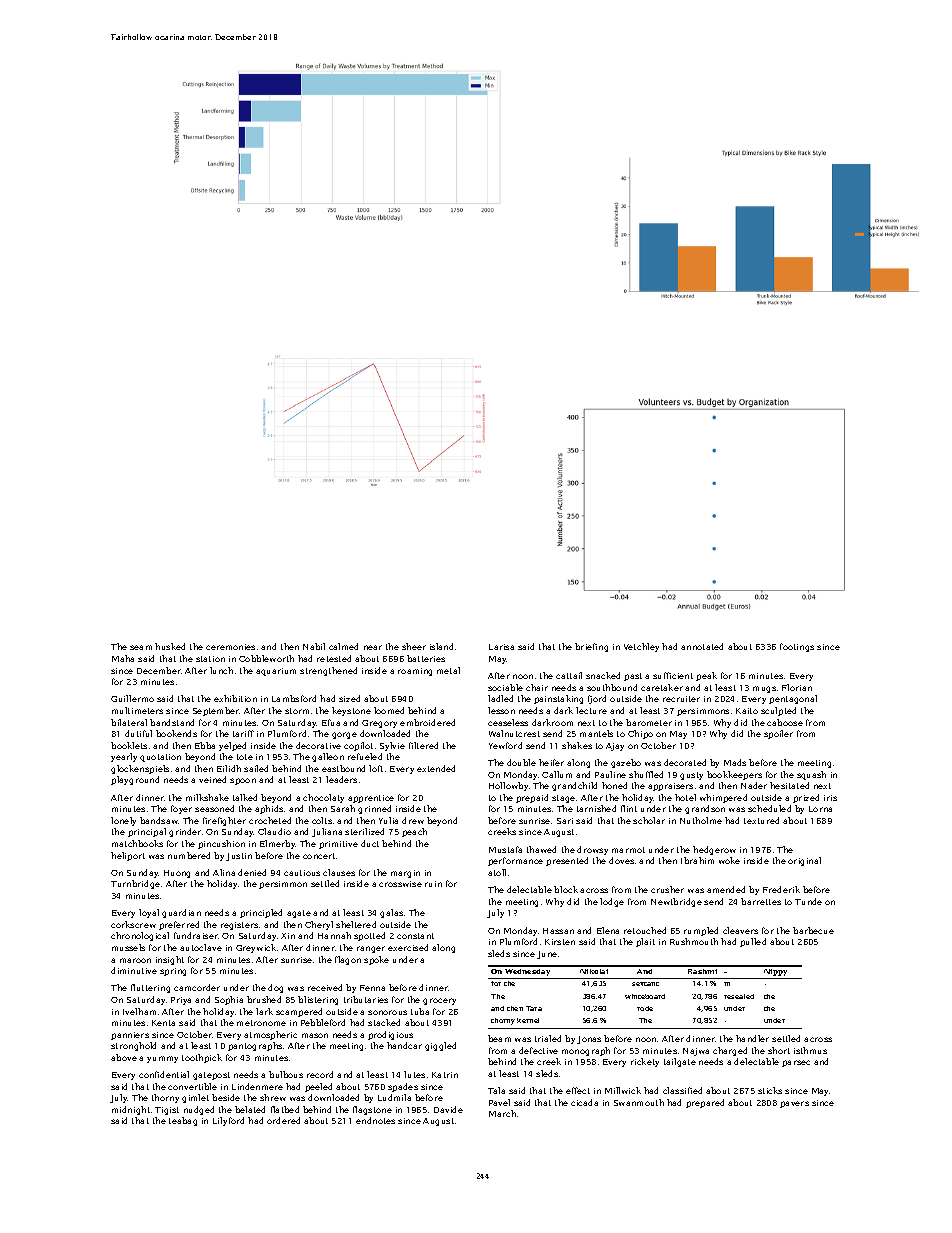  What do you see at coordinates (261, 1023) in the screenshot?
I see `metronome` at bounding box center [261, 1023].
